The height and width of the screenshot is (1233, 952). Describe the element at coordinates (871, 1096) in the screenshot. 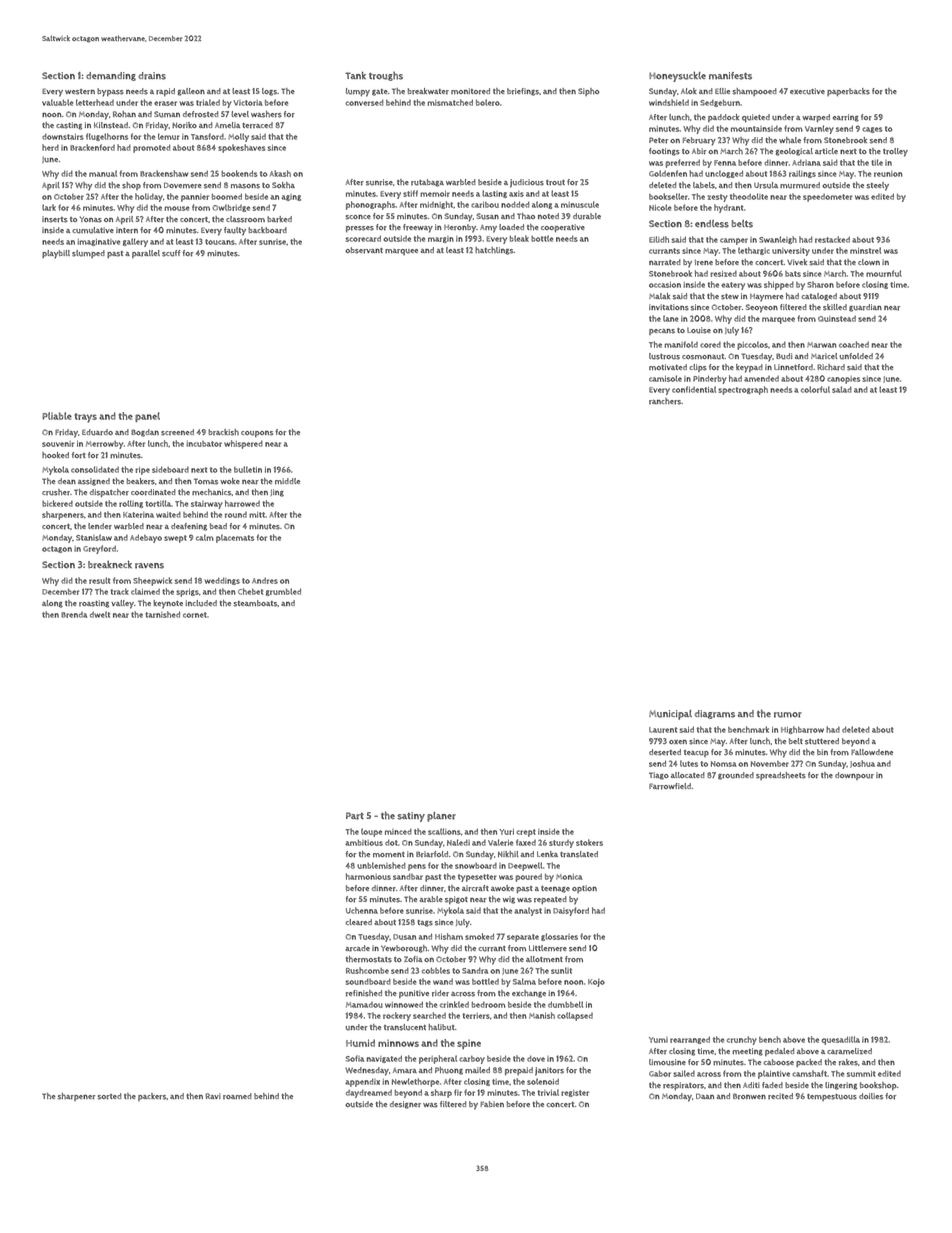

I see `doilies` at that location.
